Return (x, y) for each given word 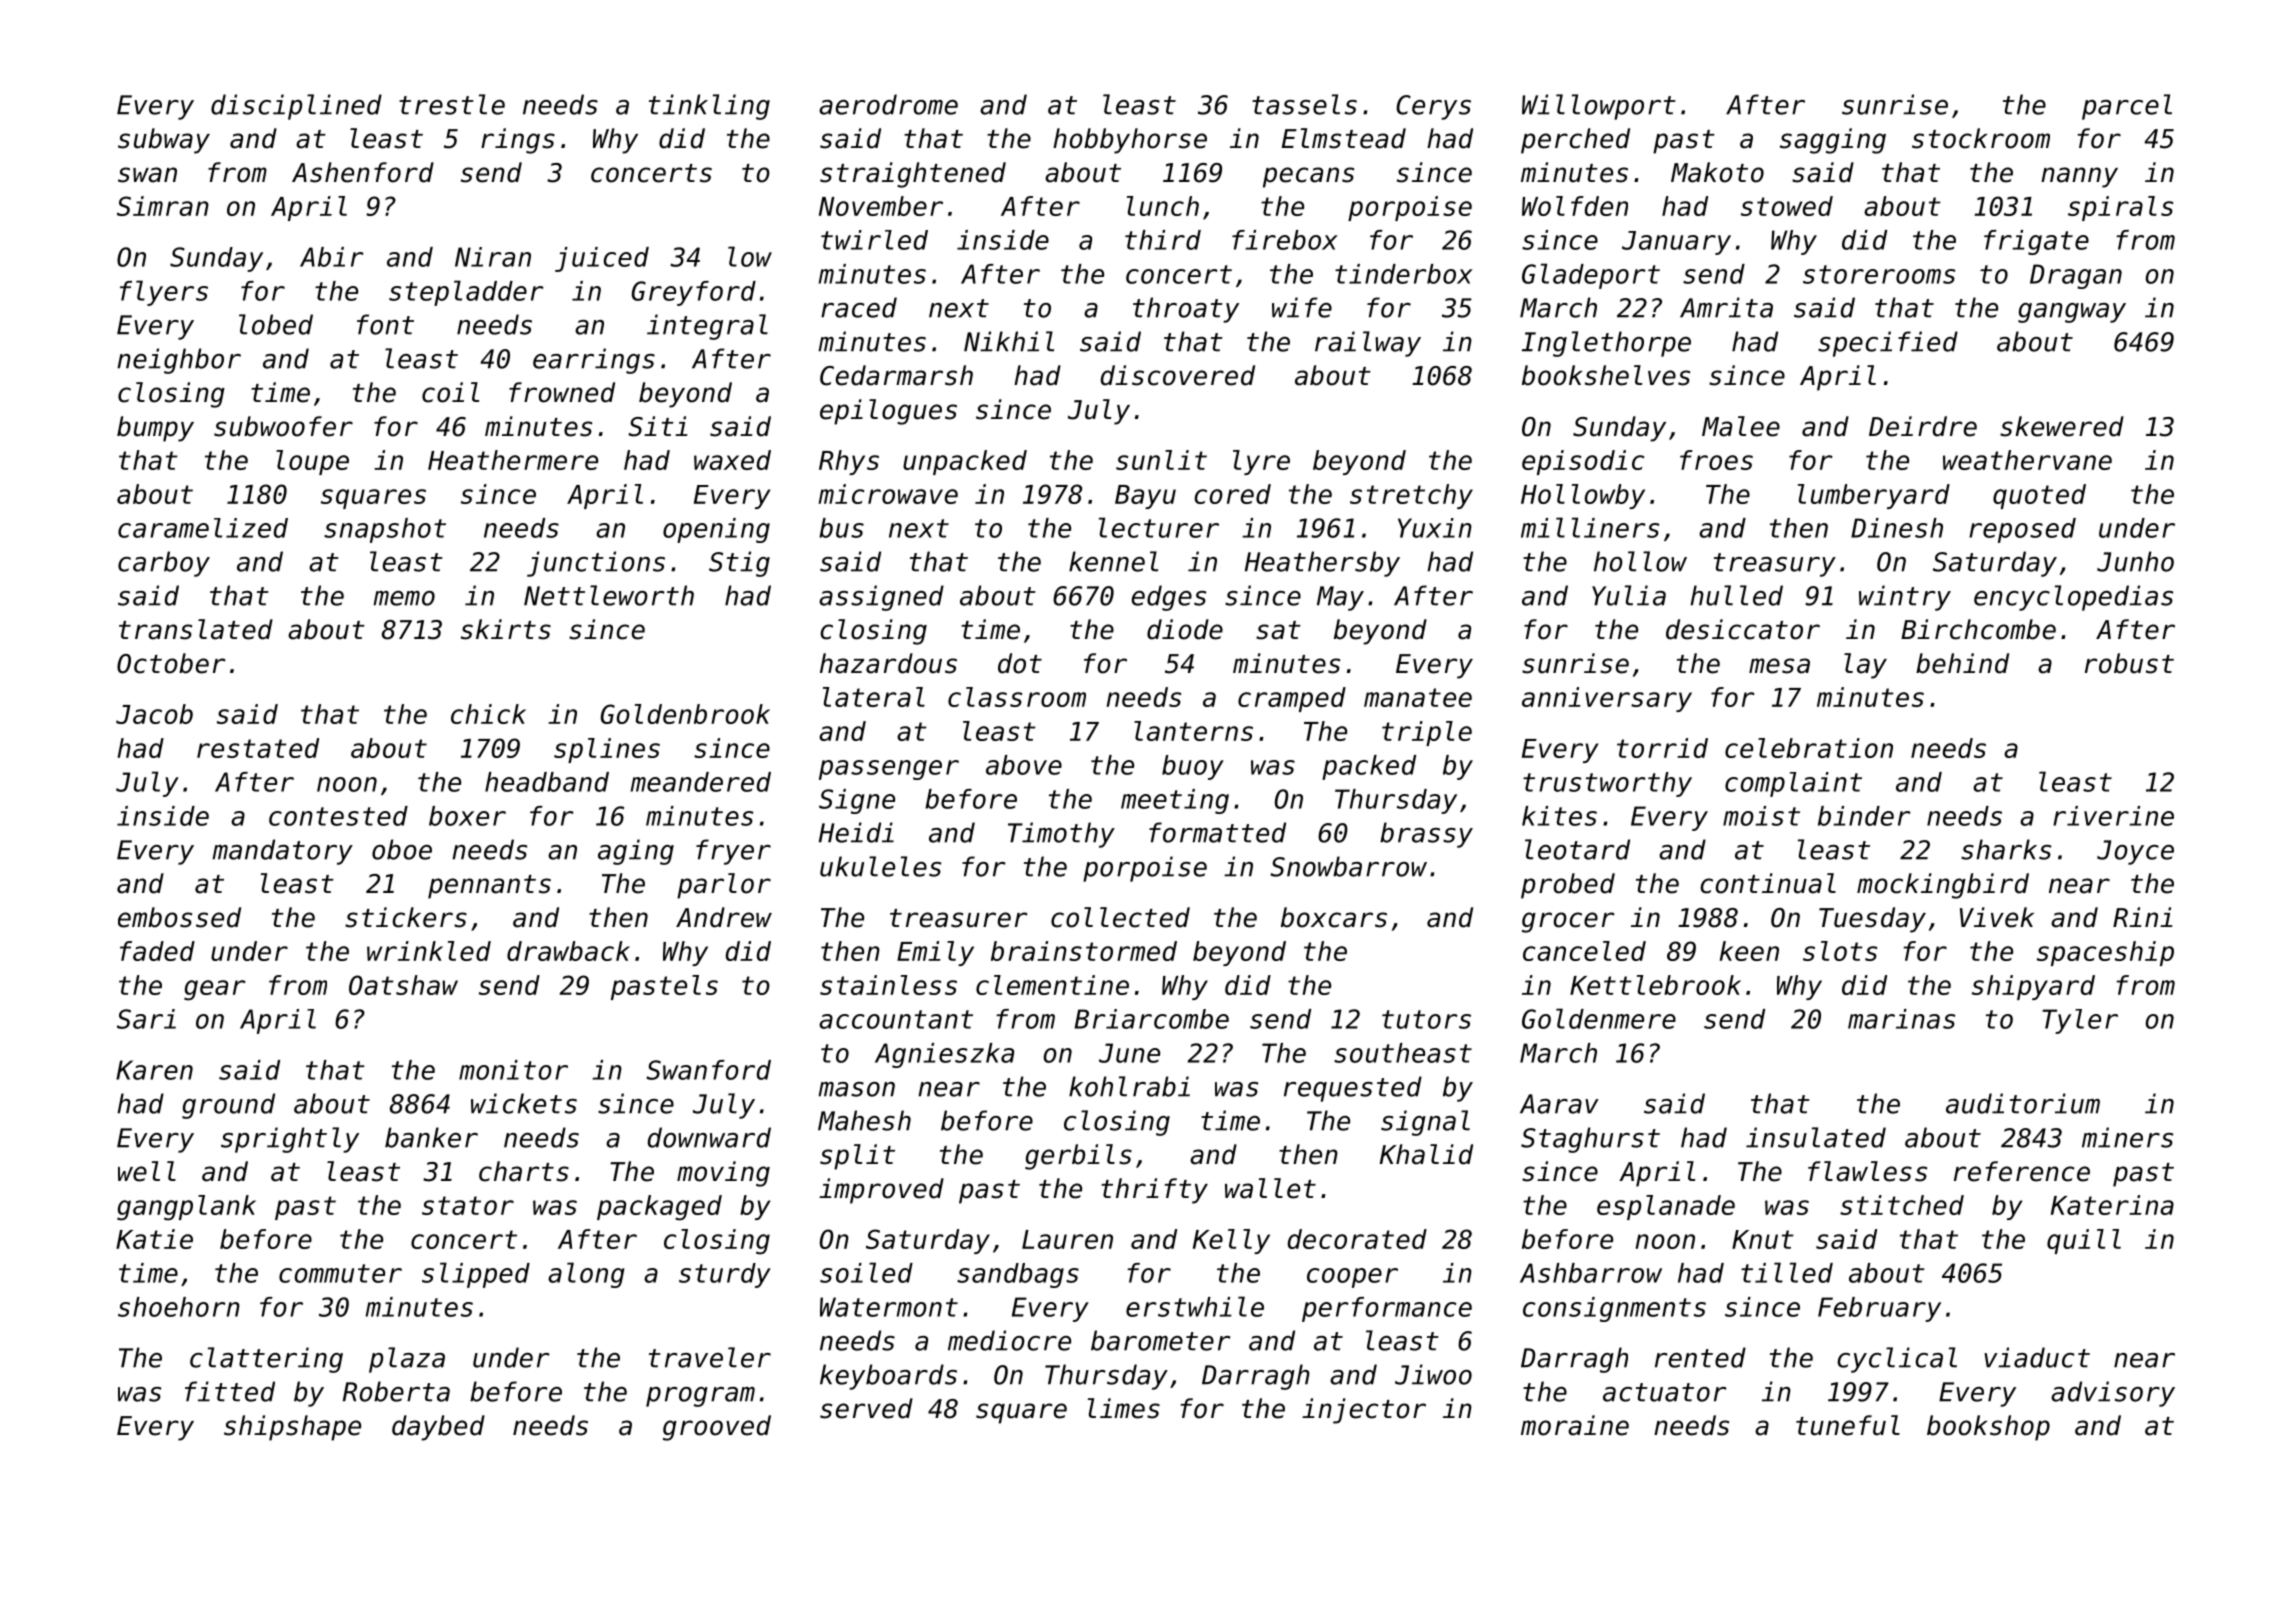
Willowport (1599, 107)
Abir (332, 257)
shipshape (292, 1428)
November (881, 206)
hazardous (888, 663)
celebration (1809, 748)
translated (196, 629)
